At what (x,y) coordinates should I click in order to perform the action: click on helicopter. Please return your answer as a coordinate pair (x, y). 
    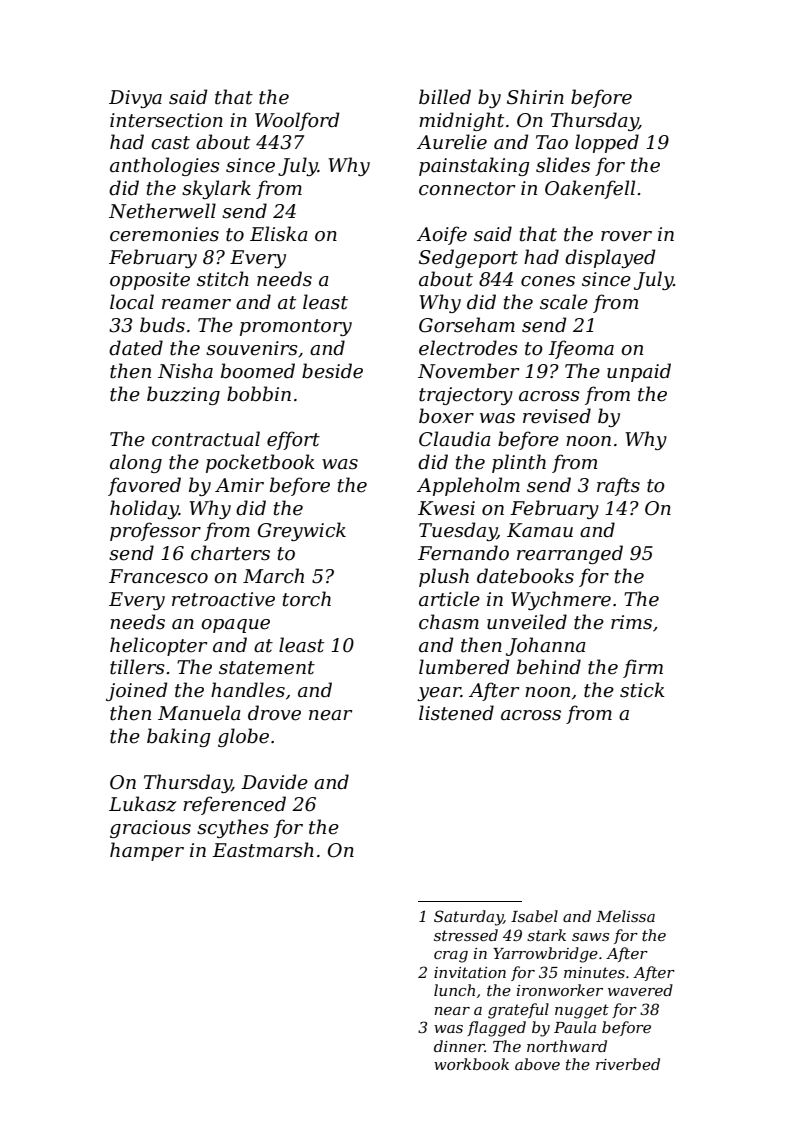
    Looking at the image, I should click on (158, 646).
